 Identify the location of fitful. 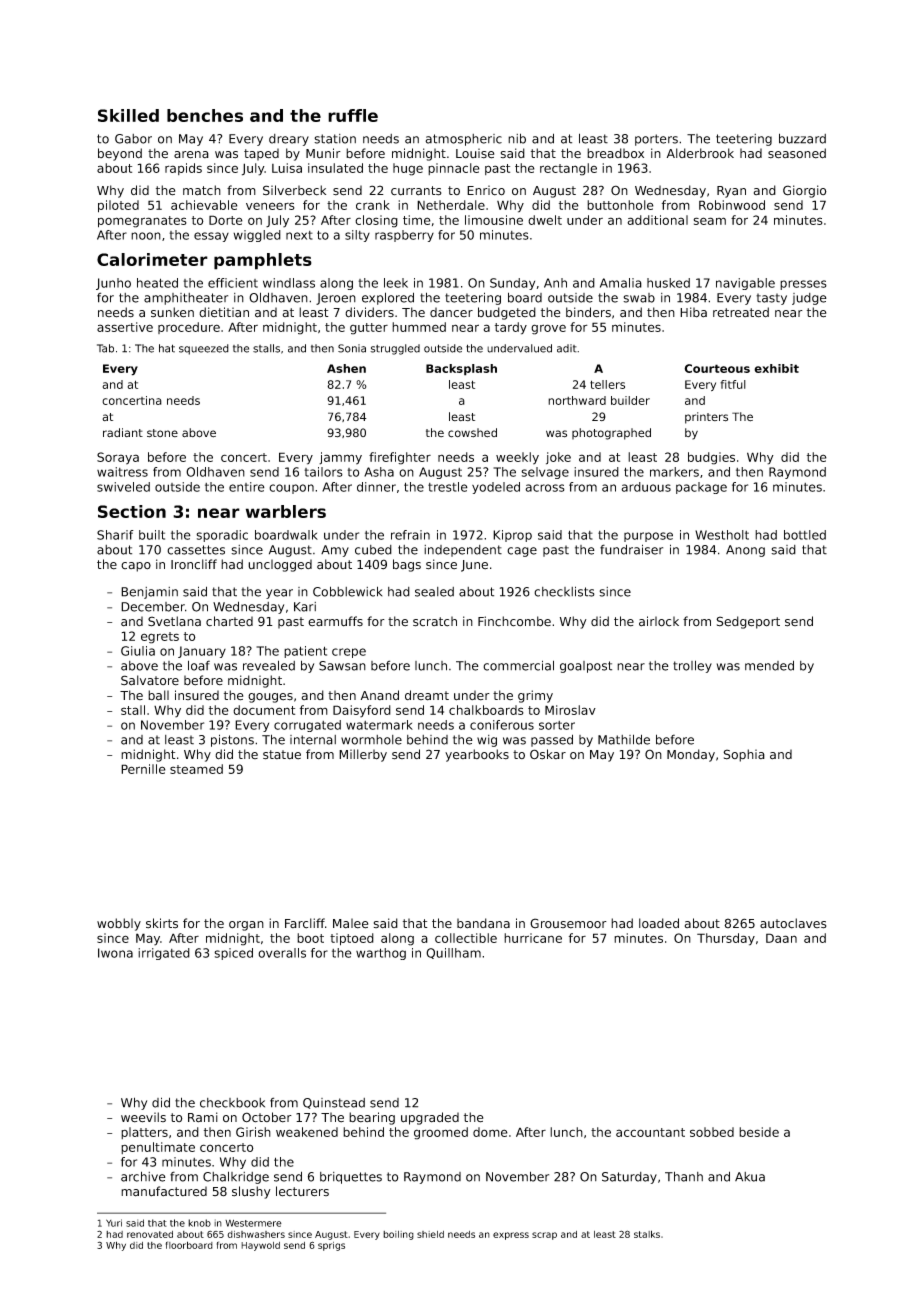
(733, 384).
